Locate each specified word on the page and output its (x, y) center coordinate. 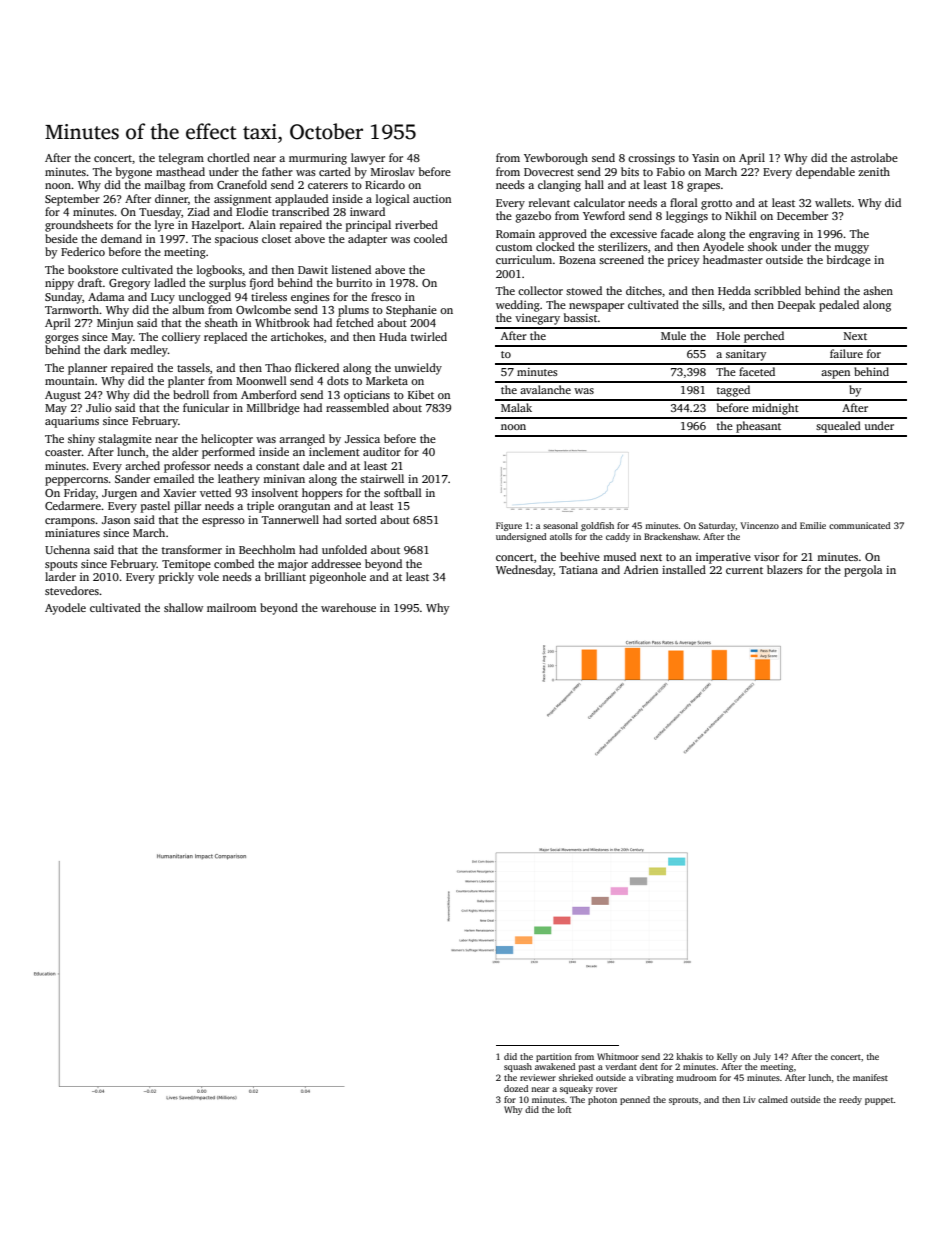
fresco (386, 296)
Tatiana (578, 570)
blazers (785, 569)
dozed (516, 1088)
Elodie (252, 211)
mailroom (231, 607)
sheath (221, 322)
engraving (774, 235)
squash (518, 1067)
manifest (870, 1077)
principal (368, 226)
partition (554, 1057)
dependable (825, 173)
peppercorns (76, 481)
